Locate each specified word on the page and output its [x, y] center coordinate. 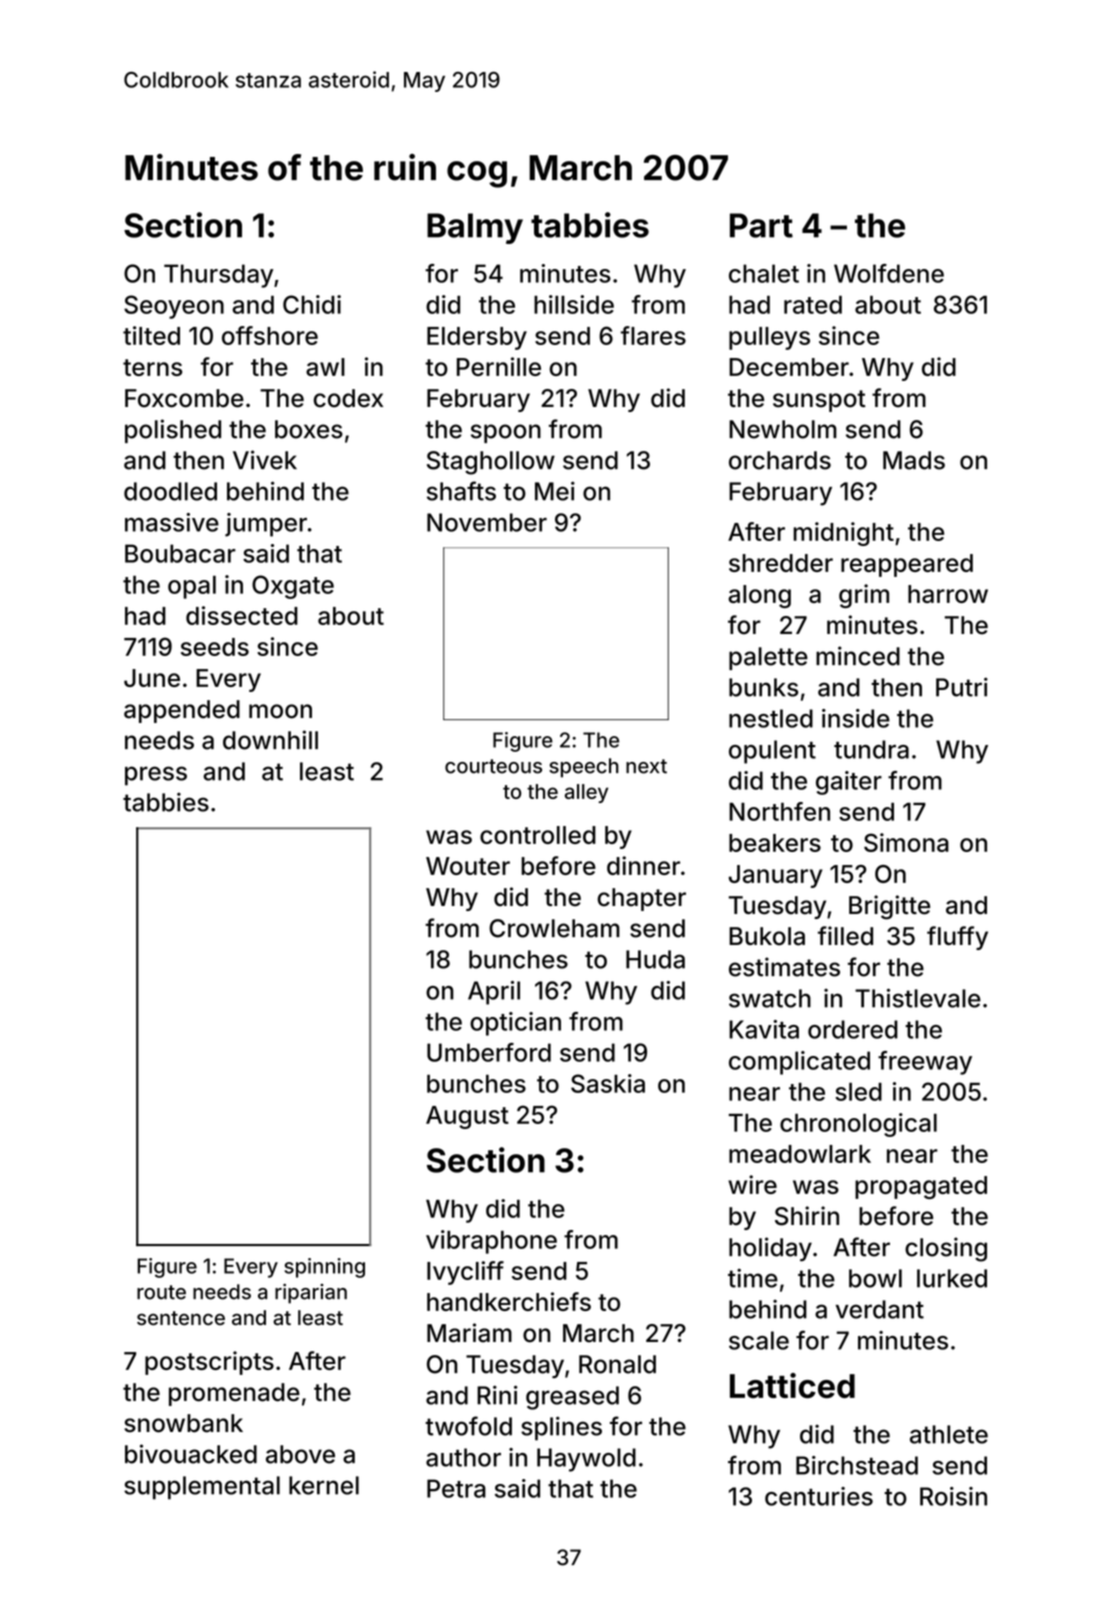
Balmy [475, 228]
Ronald [617, 1364]
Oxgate [293, 587]
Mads [914, 460]
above [300, 1454]
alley [586, 793]
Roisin [953, 1496]
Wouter [468, 866]
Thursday [218, 276]
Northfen [779, 811]
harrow [948, 594]
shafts [461, 491]
